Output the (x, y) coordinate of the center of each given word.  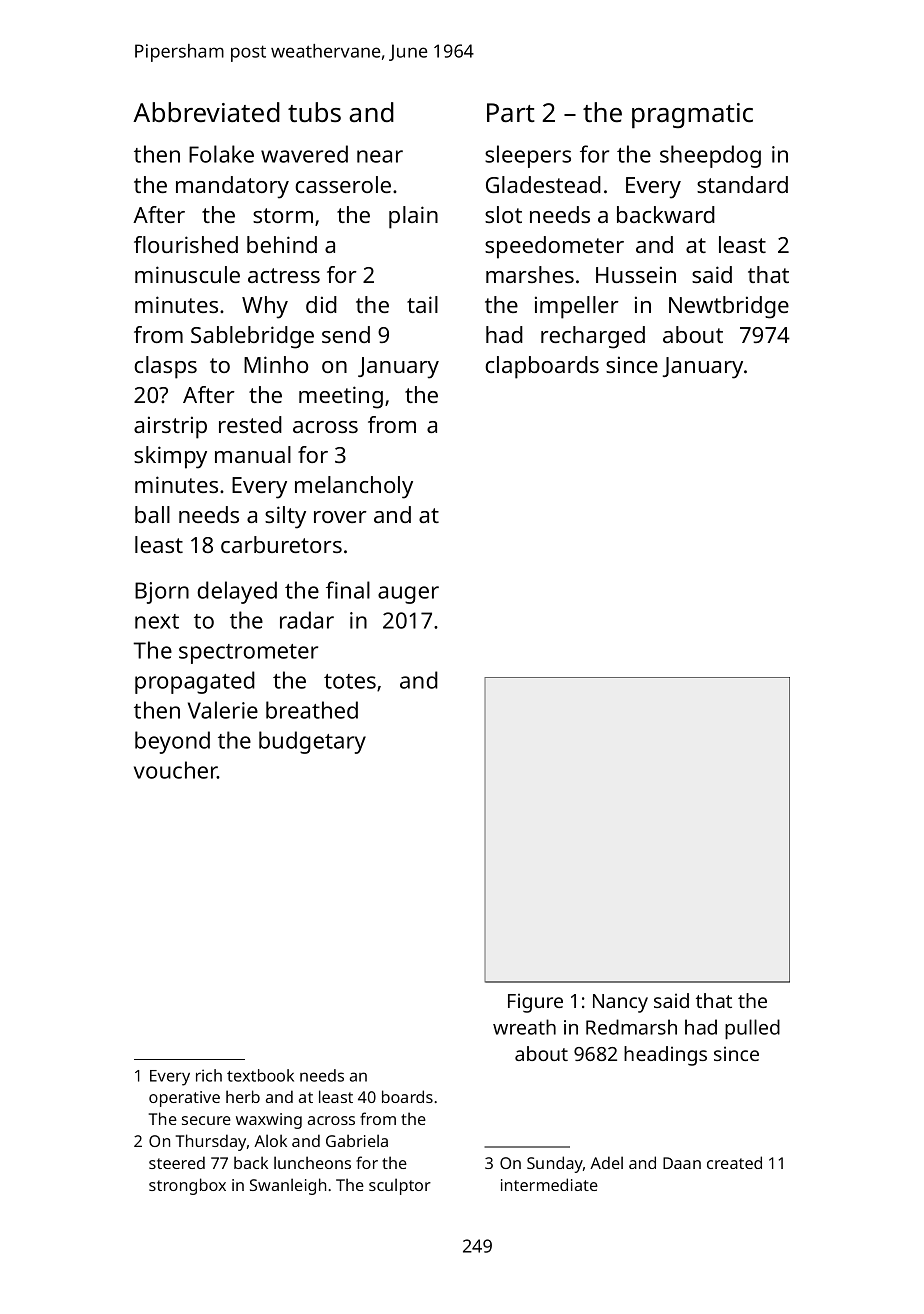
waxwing (269, 1121)
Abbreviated (206, 112)
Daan (682, 1163)
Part (511, 112)
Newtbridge (729, 307)
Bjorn (162, 593)
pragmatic (692, 116)
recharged (593, 337)
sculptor (400, 1186)
